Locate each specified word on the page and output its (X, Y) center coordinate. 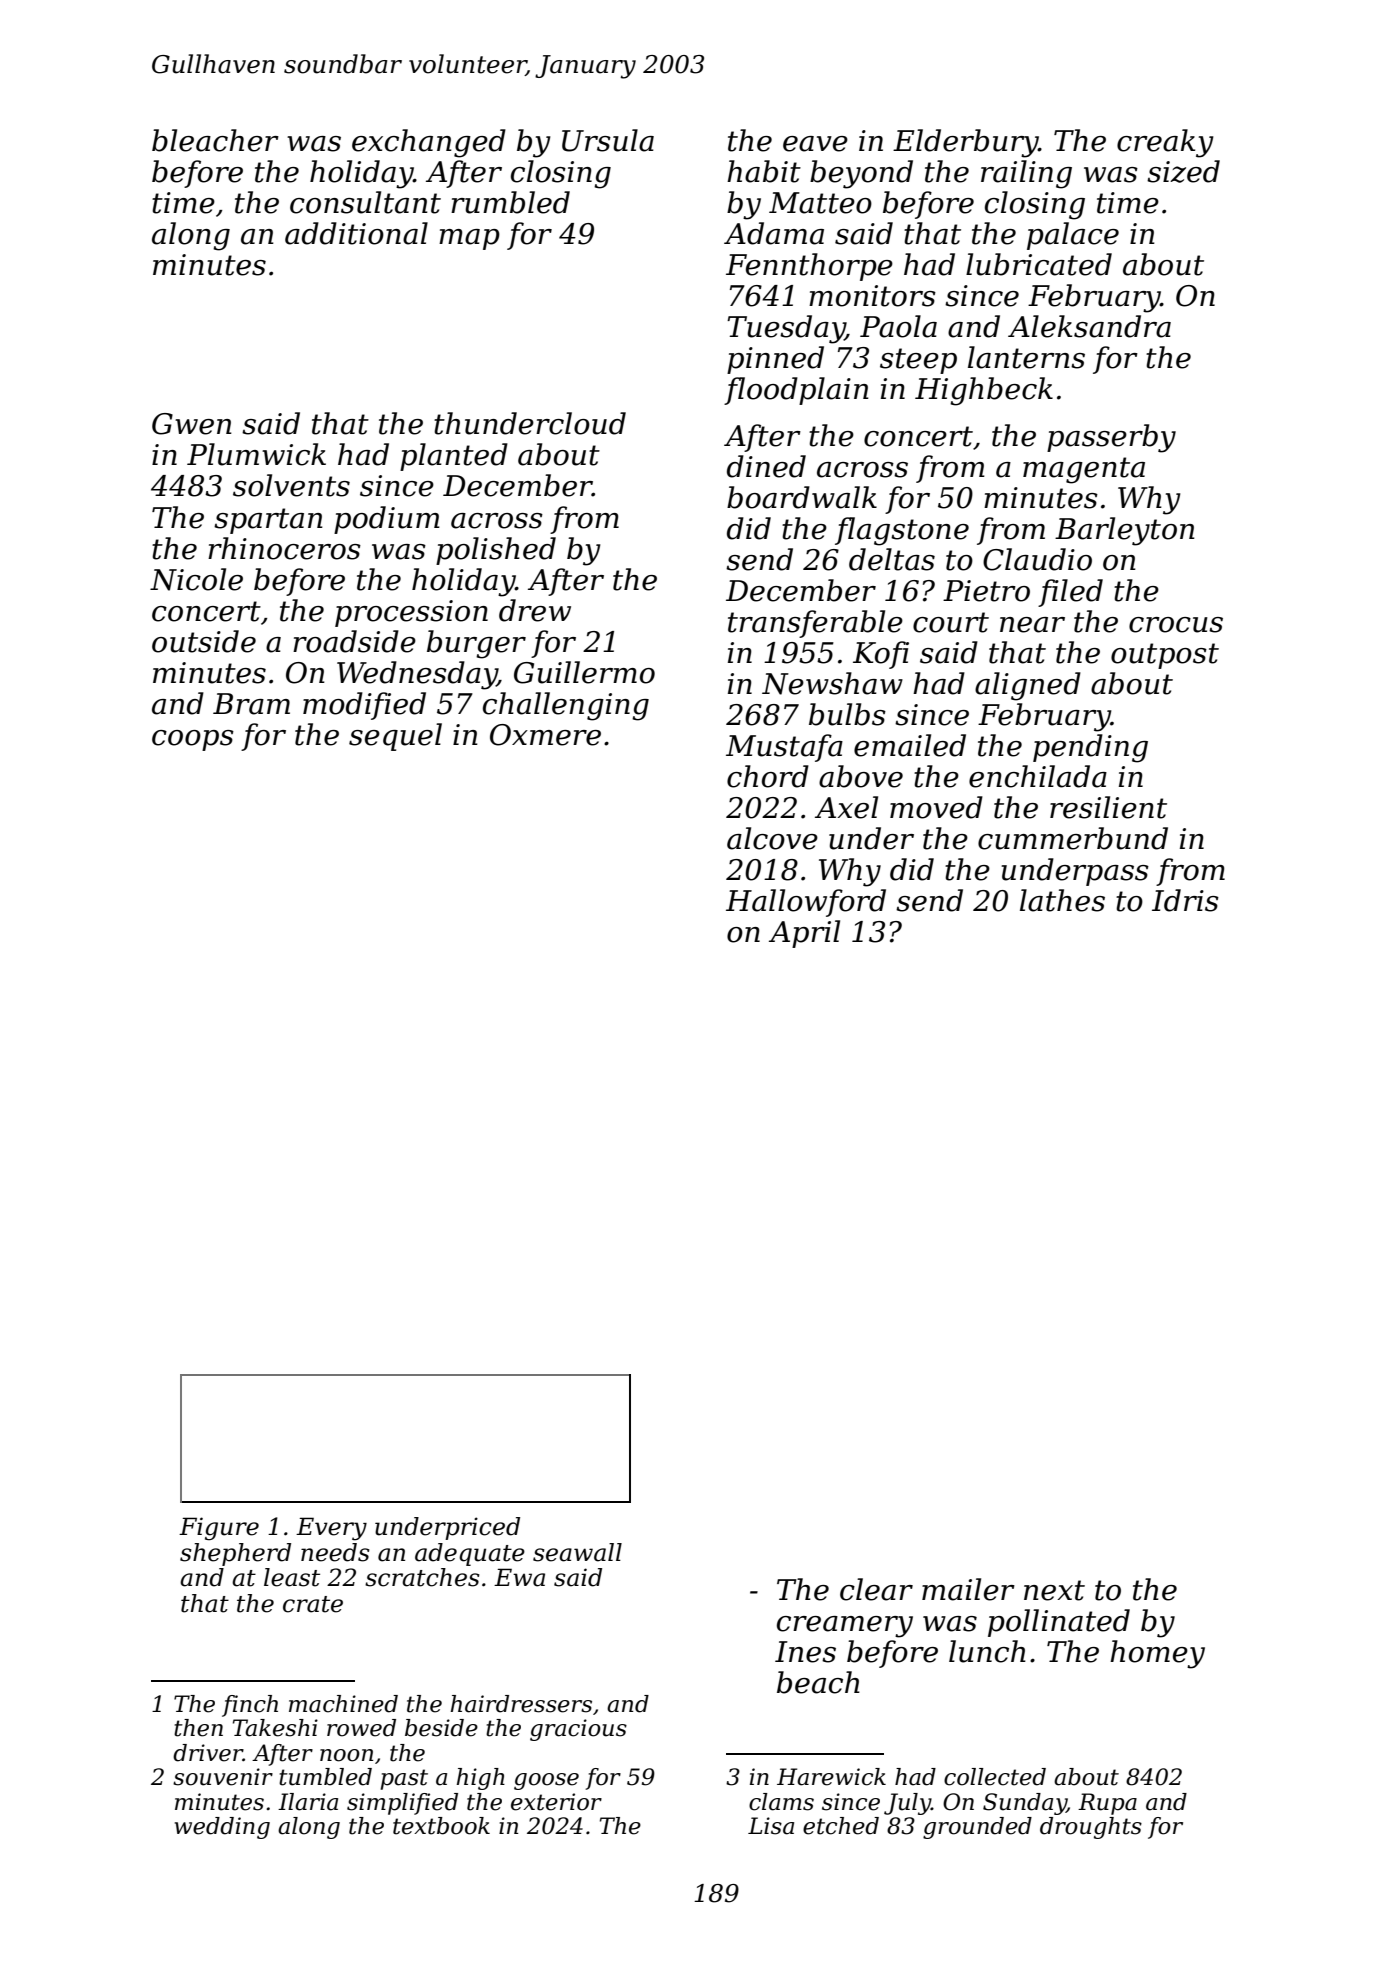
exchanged (429, 143)
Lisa (771, 1826)
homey (1157, 1654)
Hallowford (806, 903)
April (804, 934)
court (951, 622)
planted (454, 457)
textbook (441, 1826)
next (1054, 1590)
